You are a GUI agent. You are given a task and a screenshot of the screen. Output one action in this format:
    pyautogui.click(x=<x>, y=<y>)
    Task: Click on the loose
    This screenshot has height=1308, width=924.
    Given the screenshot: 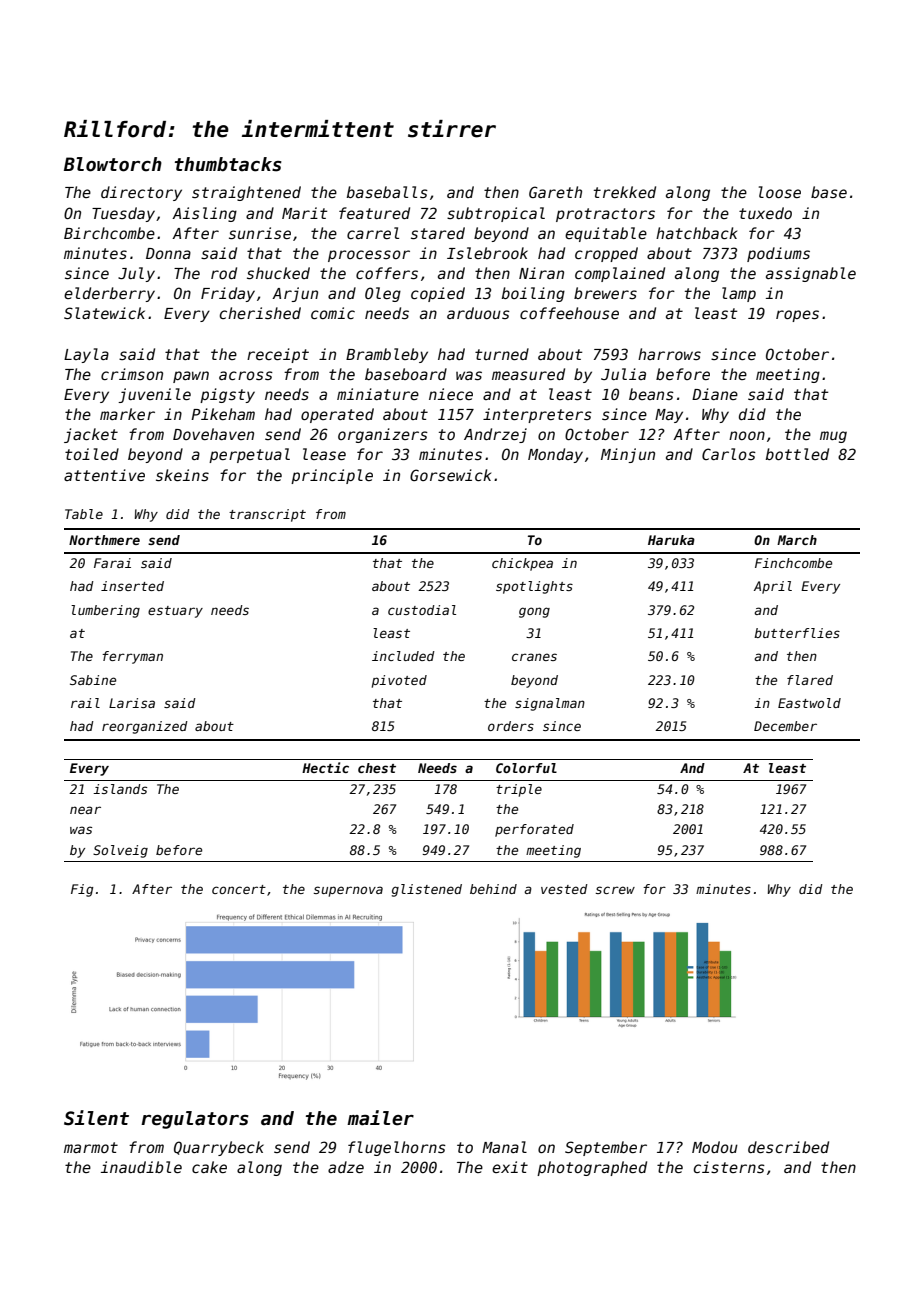 What is the action you would take?
    pyautogui.click(x=780, y=192)
